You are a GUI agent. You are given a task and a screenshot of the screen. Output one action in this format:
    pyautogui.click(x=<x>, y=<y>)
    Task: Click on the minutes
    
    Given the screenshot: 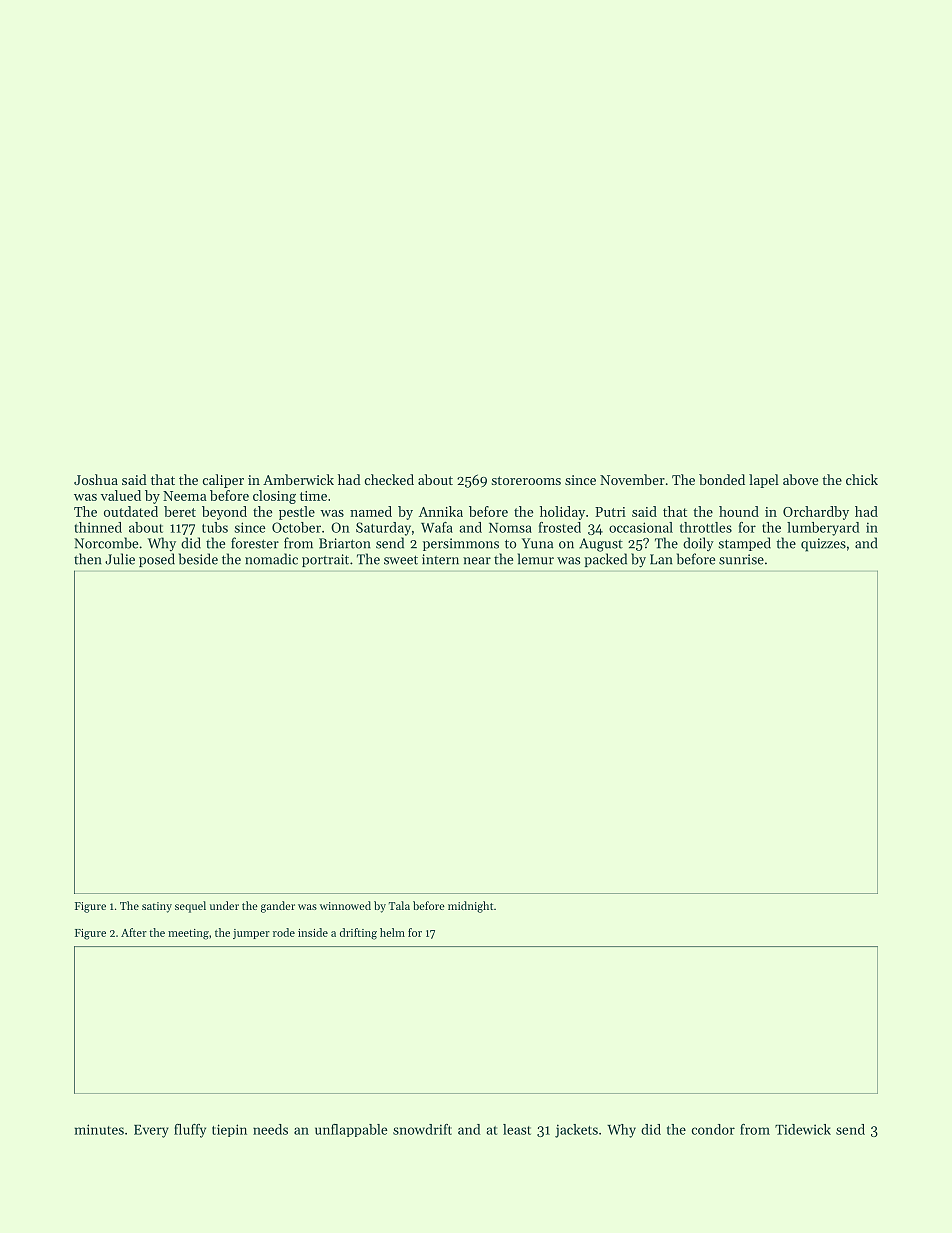 What is the action you would take?
    pyautogui.click(x=99, y=1129)
